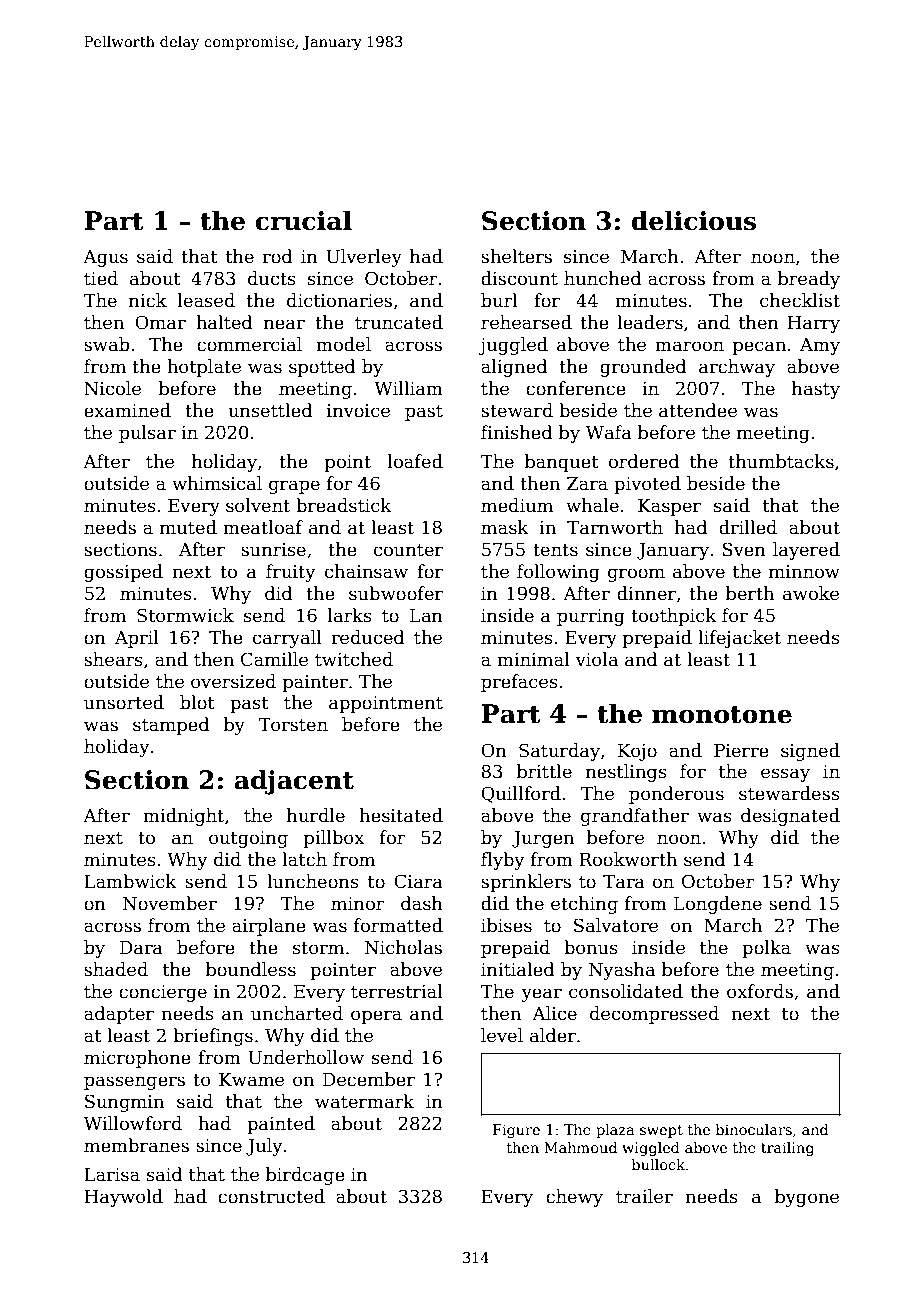 The height and width of the image is (1308, 924). I want to click on polka, so click(766, 949).
